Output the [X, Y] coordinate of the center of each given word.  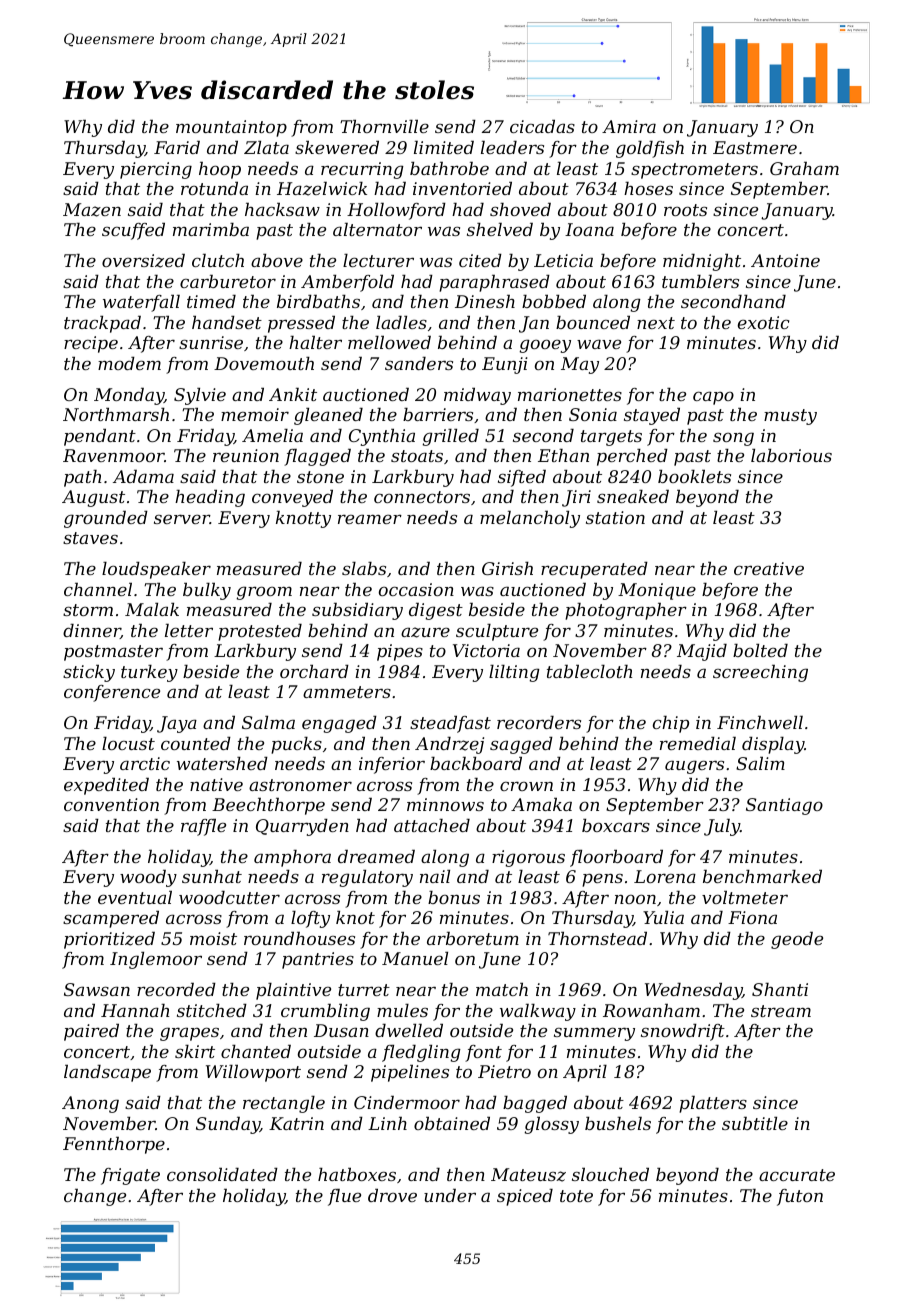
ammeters [347, 692]
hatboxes [357, 1174]
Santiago [784, 806]
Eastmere [755, 147]
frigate [130, 1176]
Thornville [384, 126]
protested [260, 632]
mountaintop [231, 128]
